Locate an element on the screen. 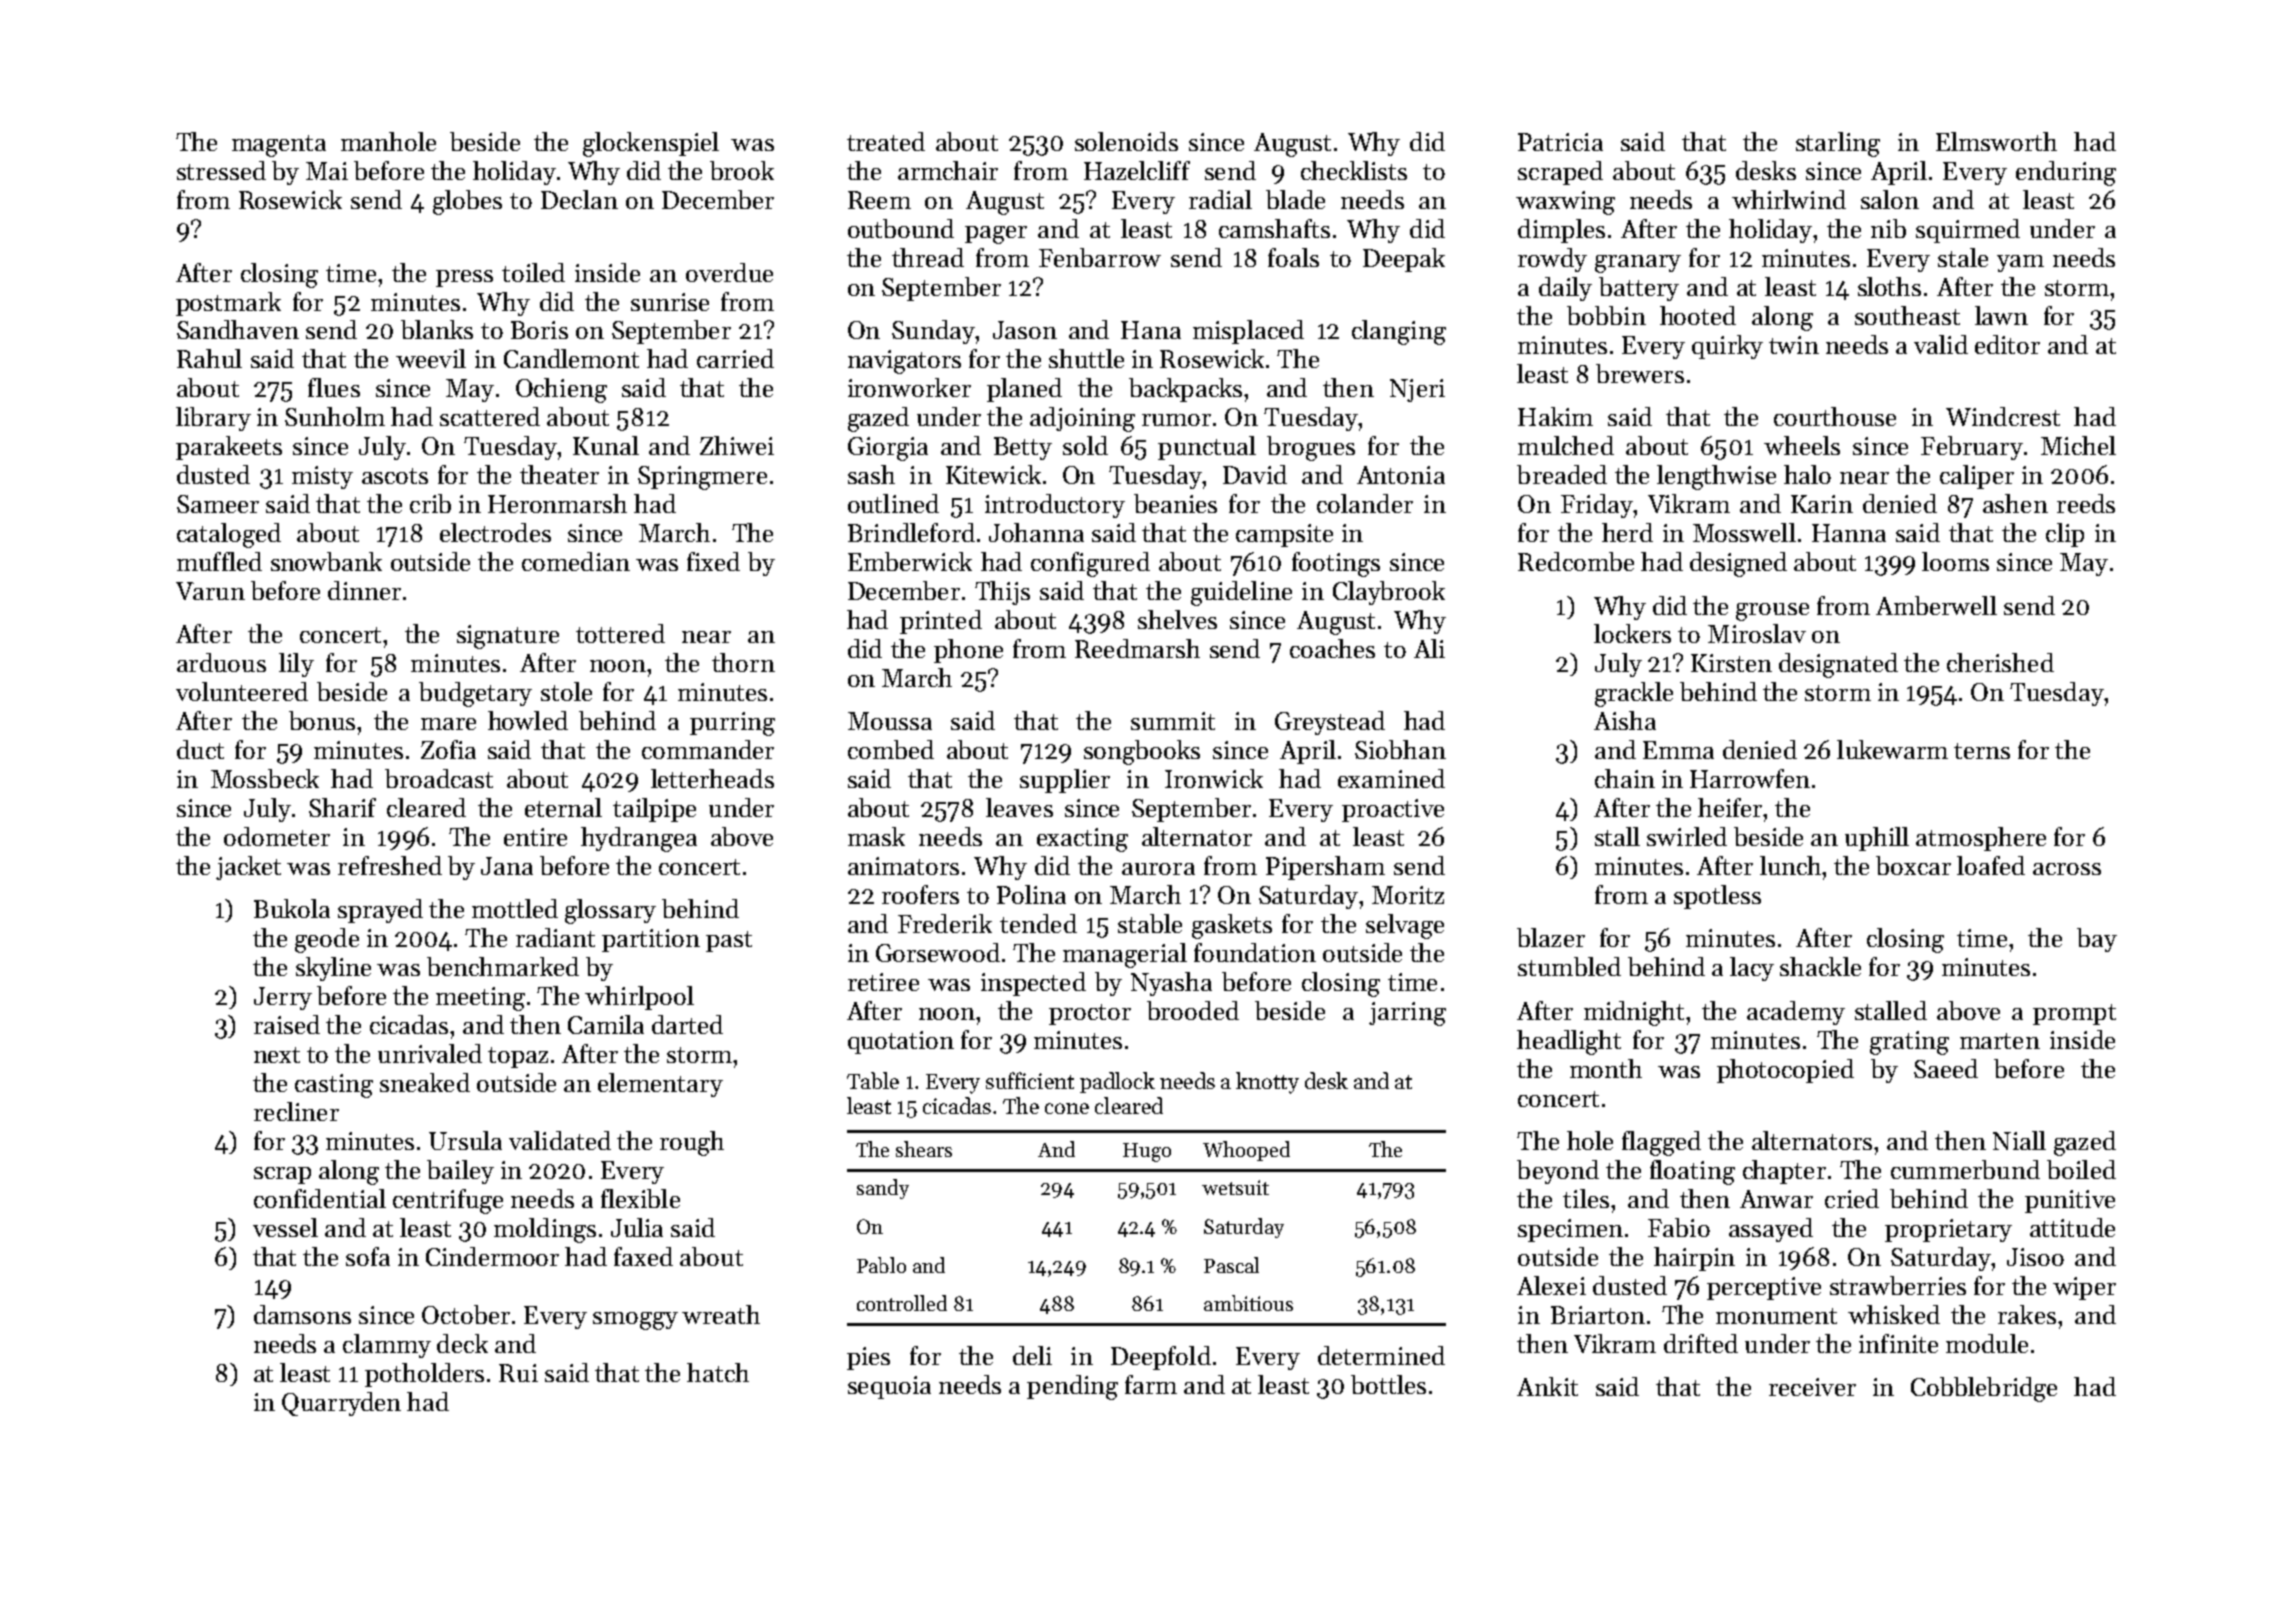 The height and width of the screenshot is (1620, 2292). signature is located at coordinates (508, 637).
